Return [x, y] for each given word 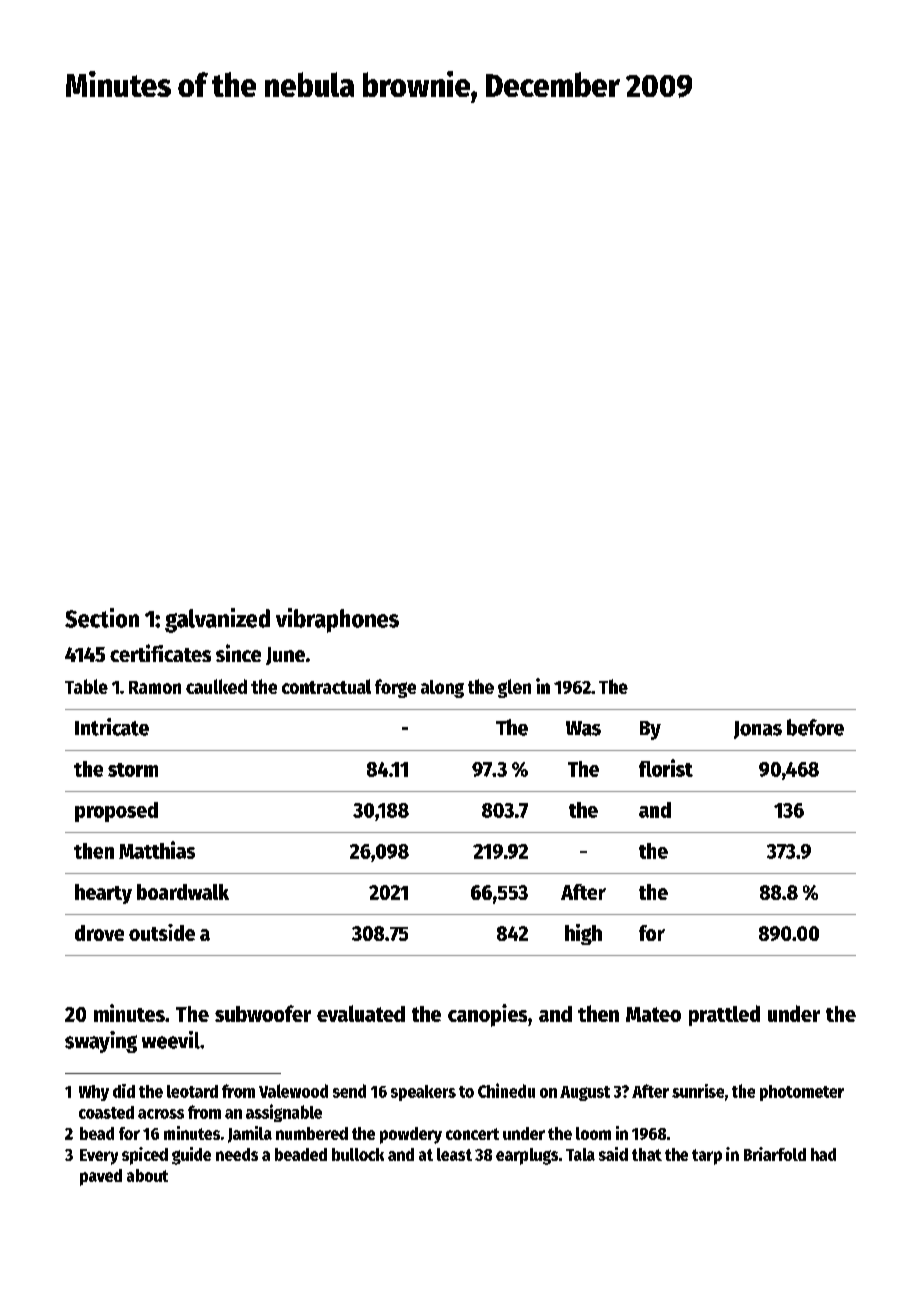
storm [133, 770]
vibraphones [337, 620]
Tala [580, 1154]
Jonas [758, 730]
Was [583, 728]
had [823, 1154]
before [815, 727]
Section [102, 618]
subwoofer [263, 1013]
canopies [487, 1015]
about [147, 1175]
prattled [724, 1015]
